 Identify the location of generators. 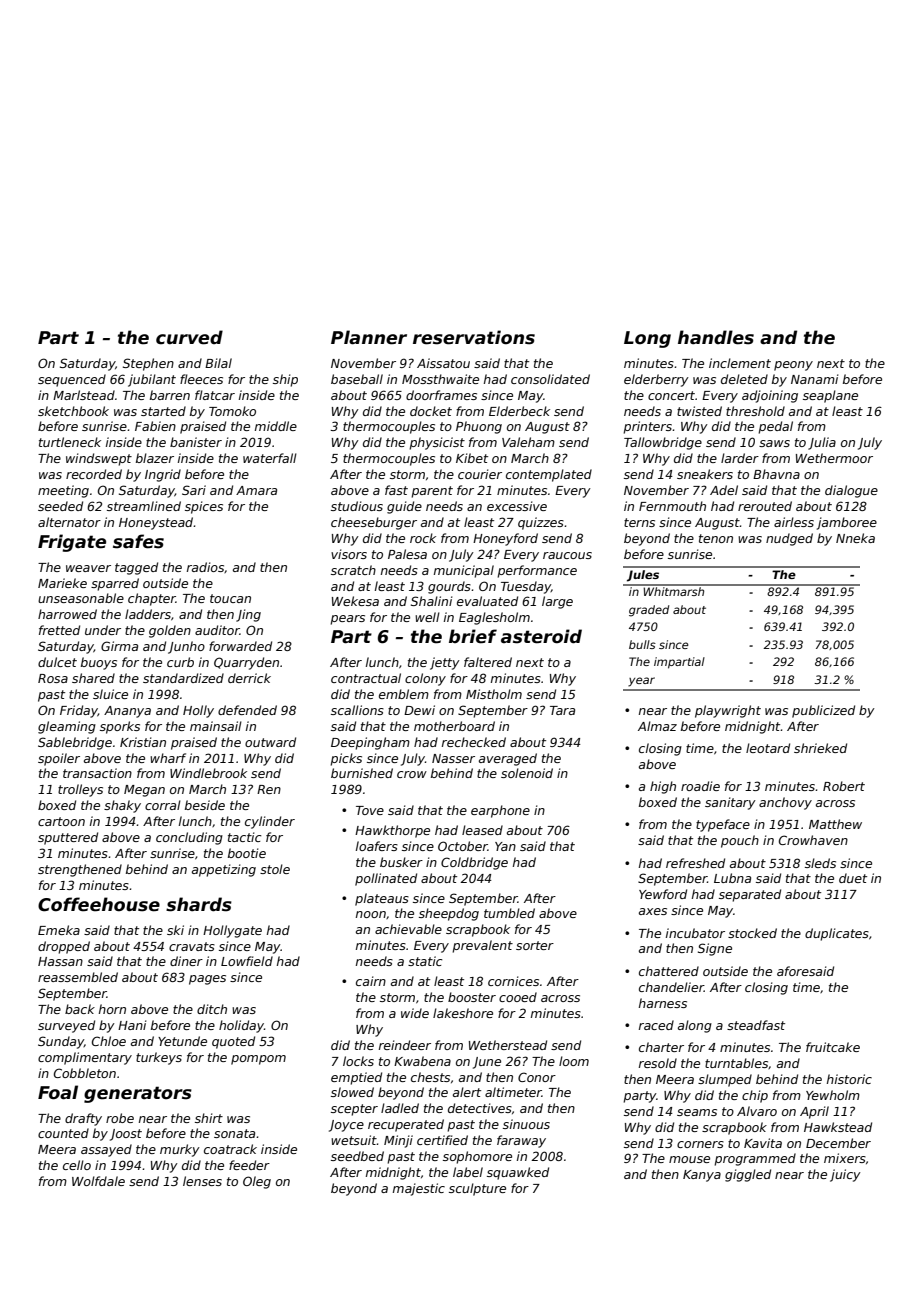
(138, 1094).
